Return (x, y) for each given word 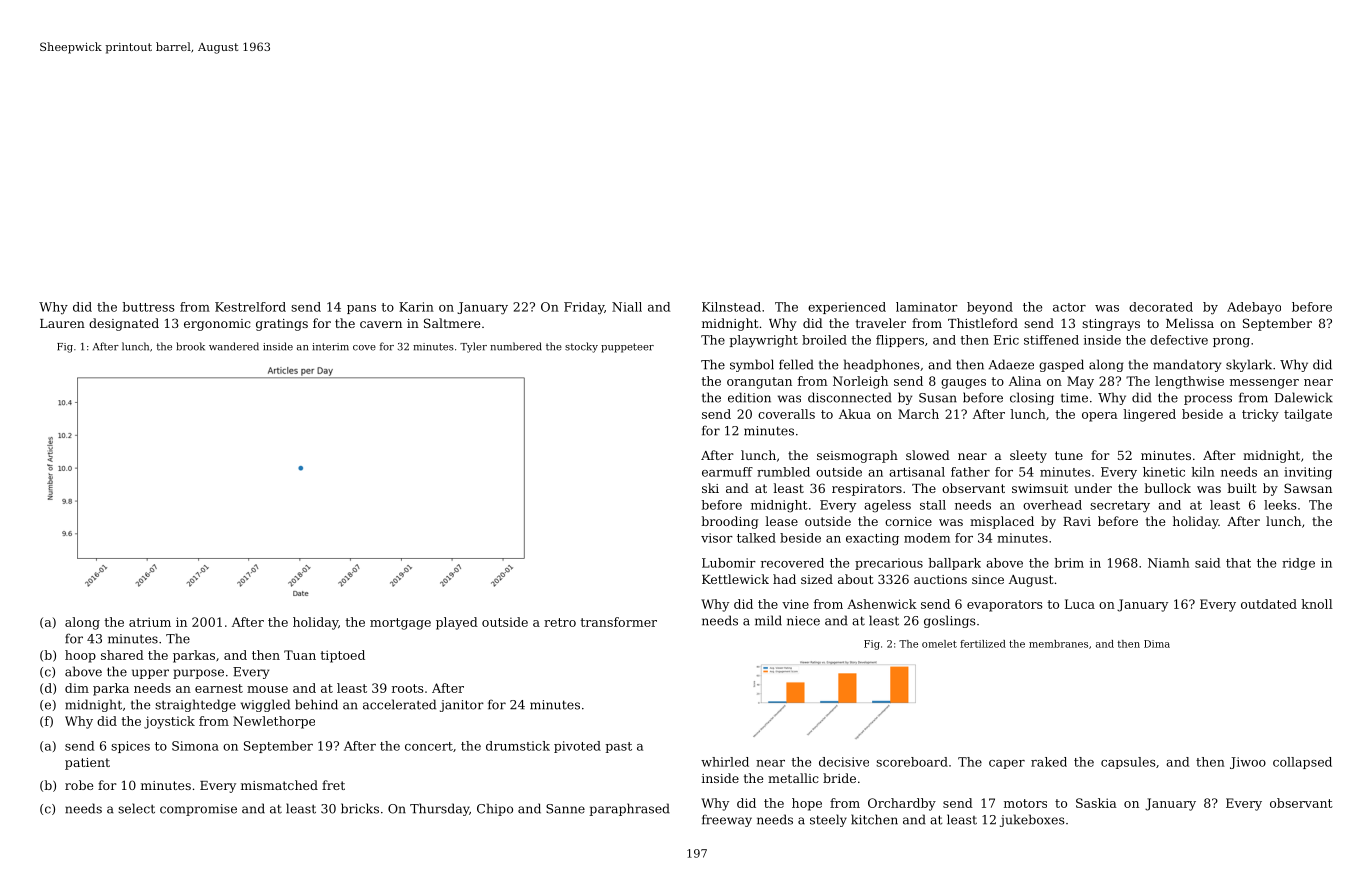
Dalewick (1304, 397)
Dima (1157, 644)
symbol (752, 365)
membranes (1058, 644)
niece (803, 621)
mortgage (400, 624)
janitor (462, 706)
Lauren (62, 323)
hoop (80, 656)
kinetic (1164, 472)
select (136, 808)
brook (190, 346)
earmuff (727, 472)
